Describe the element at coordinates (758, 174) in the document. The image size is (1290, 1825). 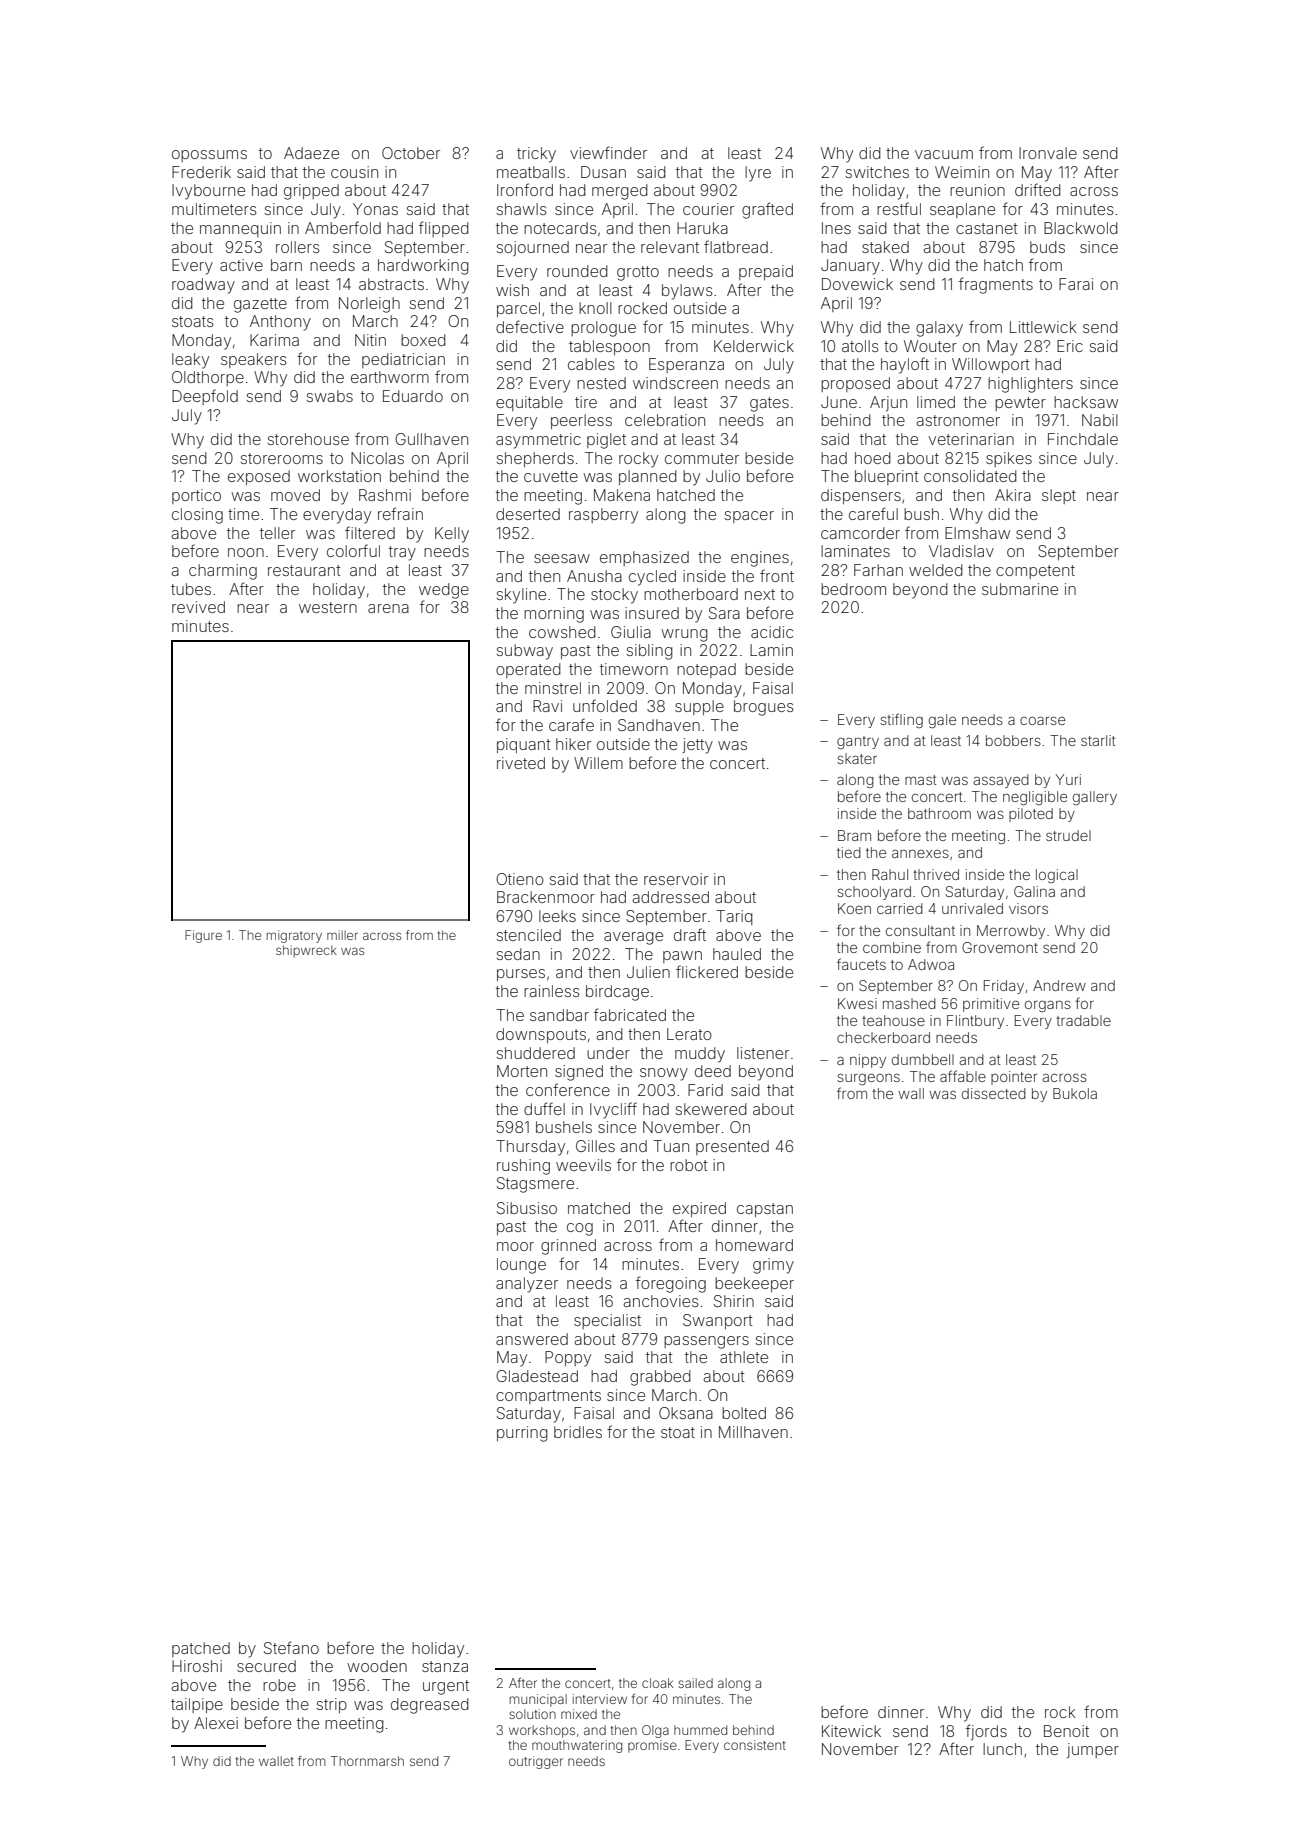
I see `lyre` at that location.
